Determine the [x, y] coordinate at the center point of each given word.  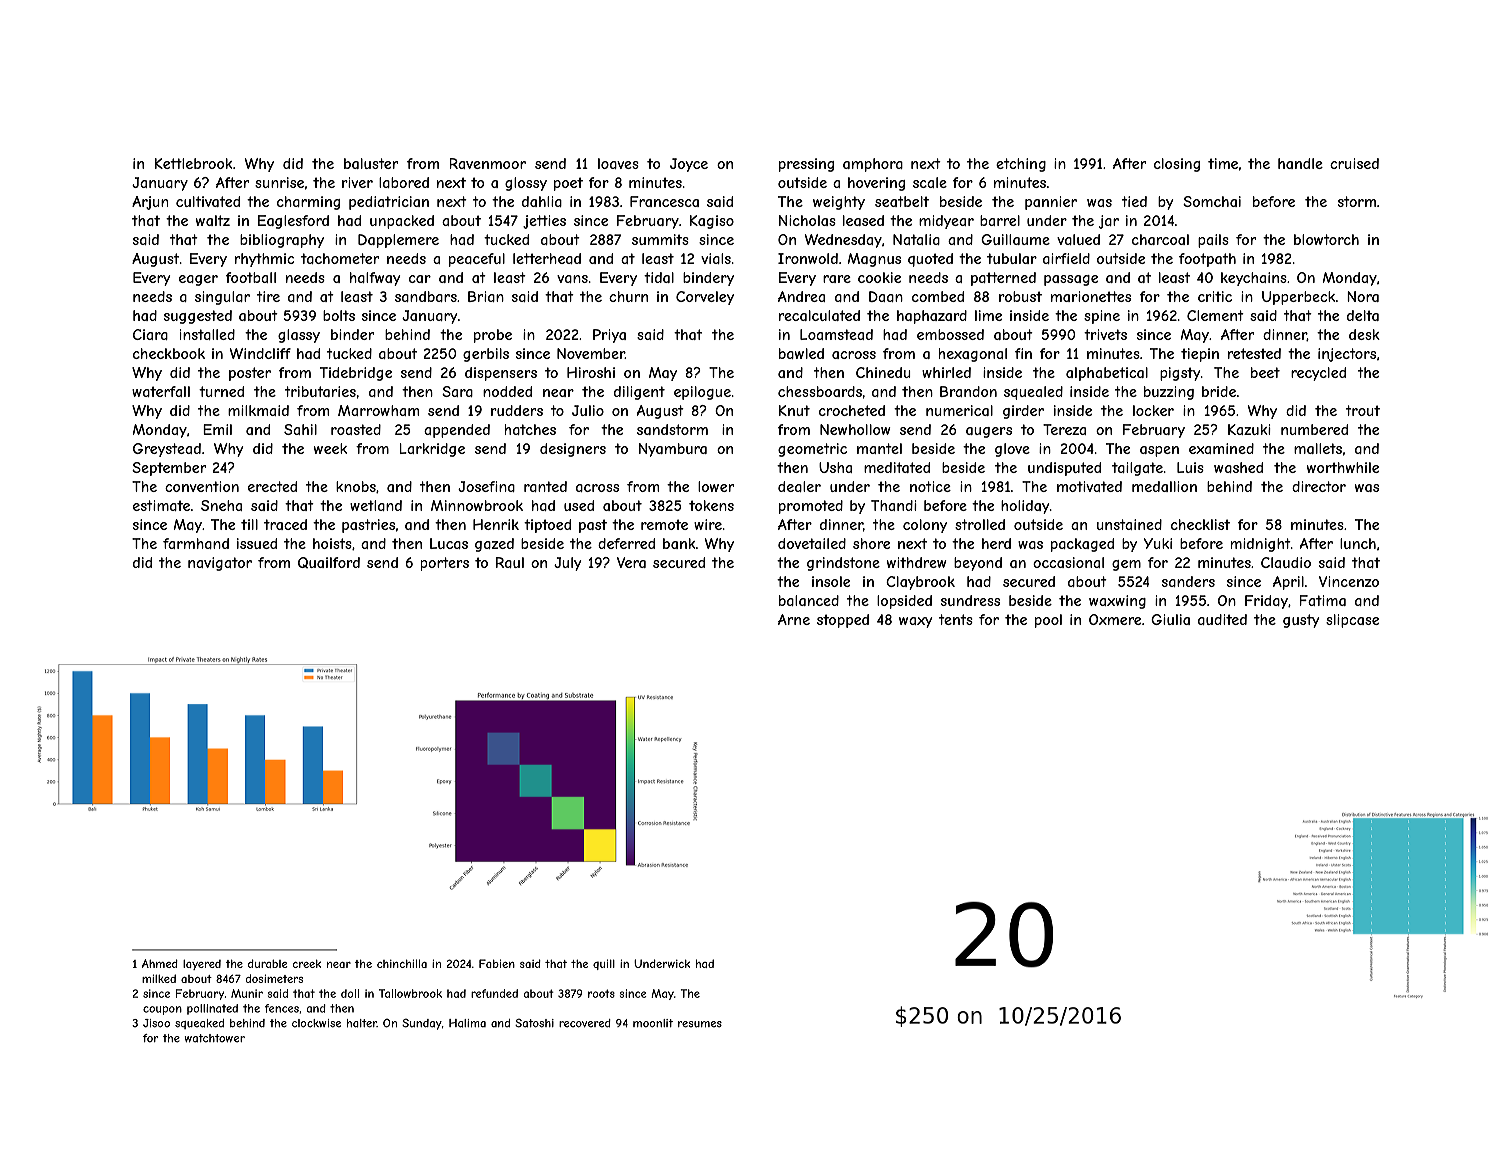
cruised [1354, 163]
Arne [794, 619]
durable [267, 963]
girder [1023, 412]
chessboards [820, 391]
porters [445, 564]
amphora [873, 165]
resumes [700, 1024]
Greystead [167, 450]
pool [1048, 621]
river [357, 182]
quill [604, 964]
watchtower [215, 1038]
